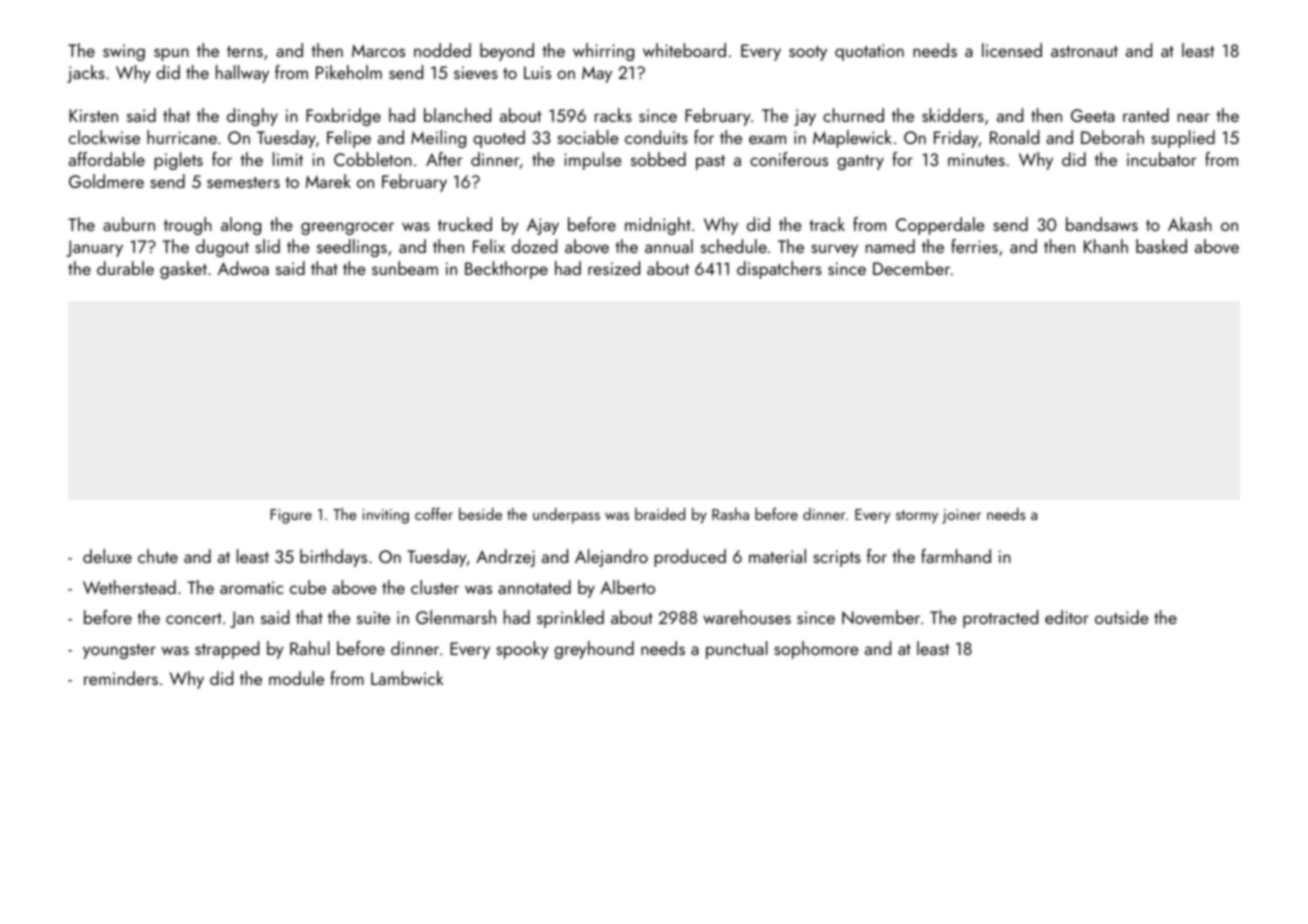  Describe the element at coordinates (658, 226) in the screenshot. I see `midnight` at that location.
